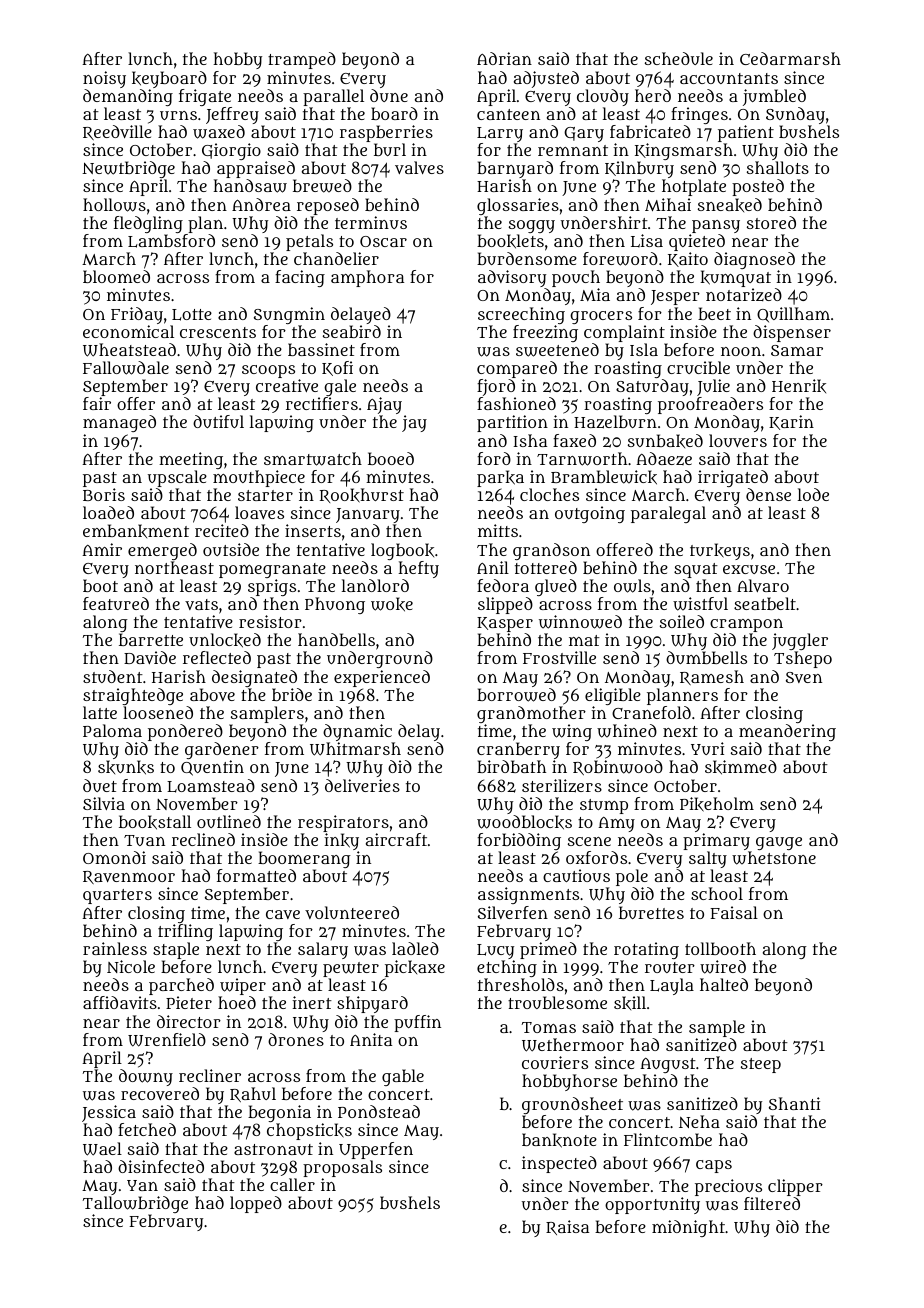  Describe the element at coordinates (696, 570) in the screenshot. I see `squat` at that location.
